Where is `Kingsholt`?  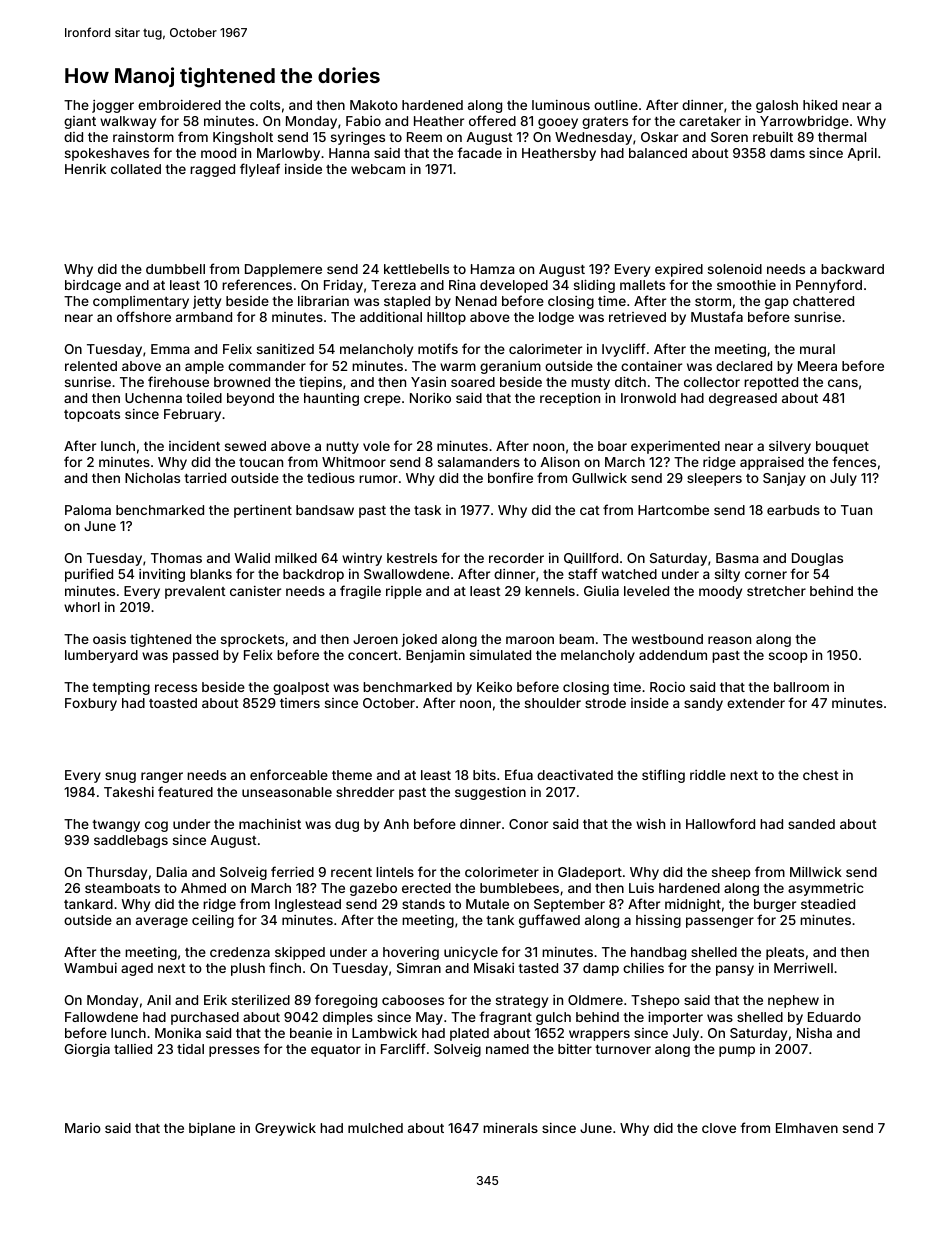
Kingsholt is located at coordinates (243, 138).
